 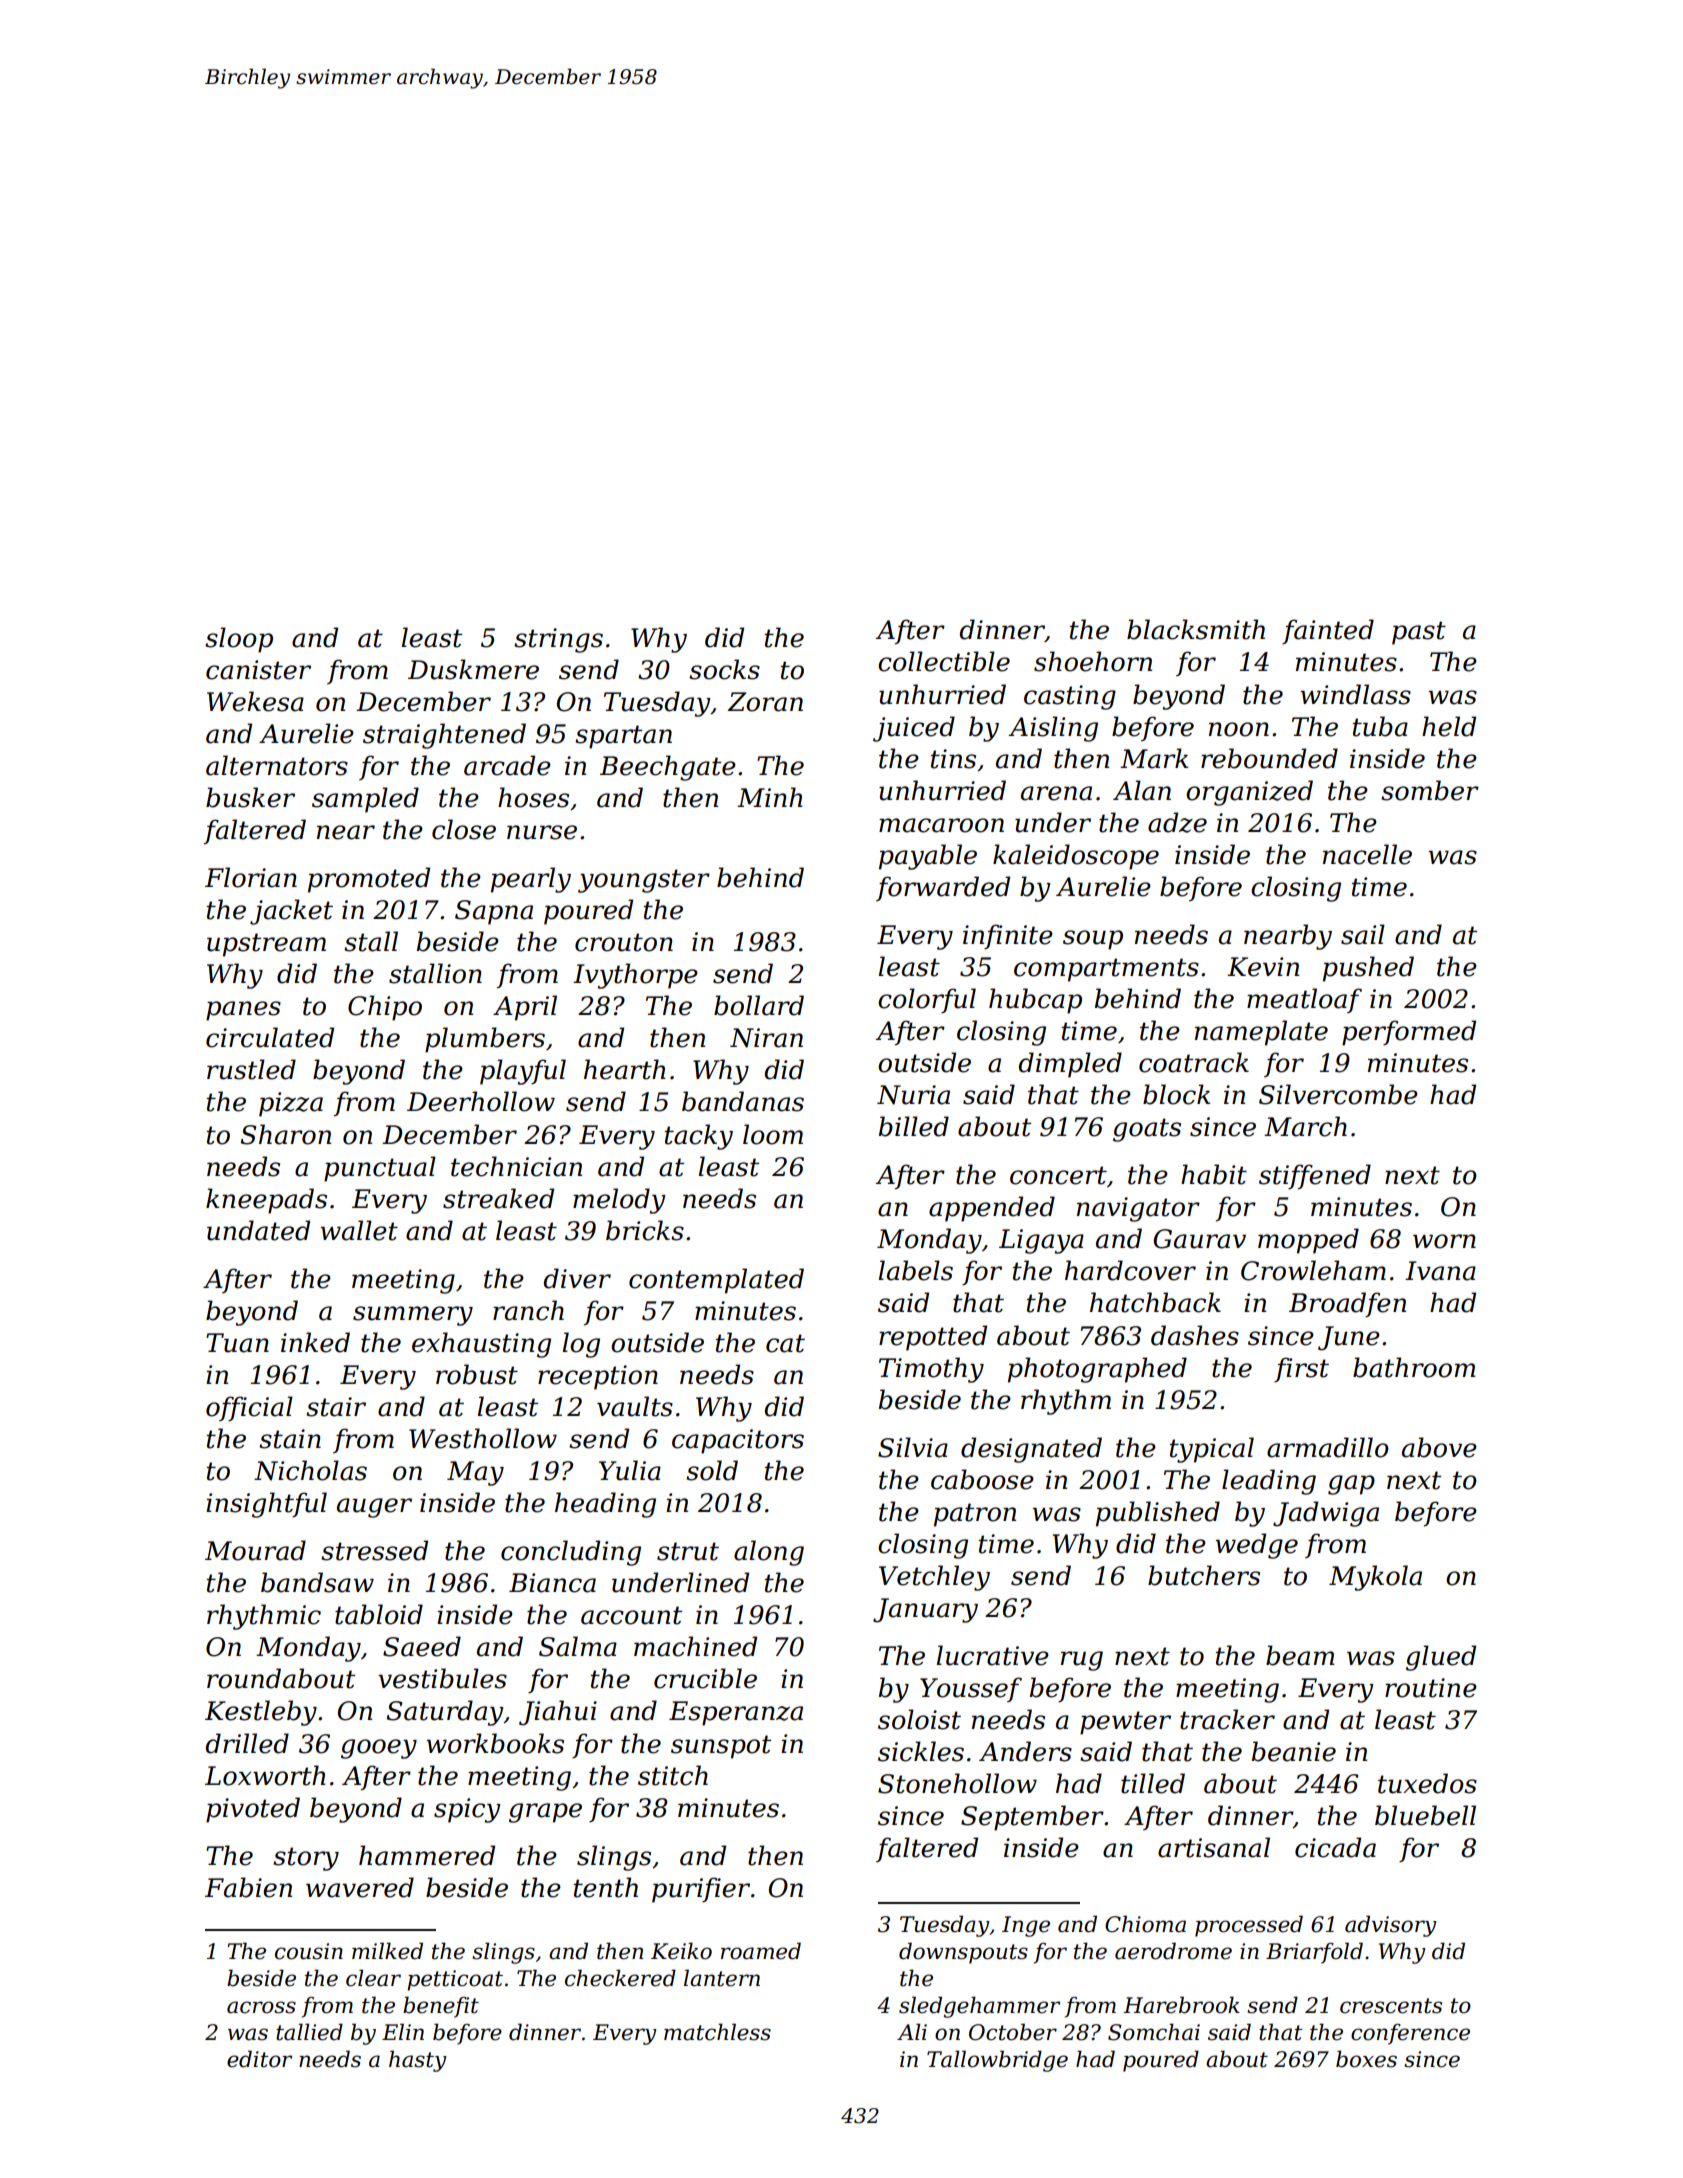 I want to click on May, so click(x=475, y=1473).
